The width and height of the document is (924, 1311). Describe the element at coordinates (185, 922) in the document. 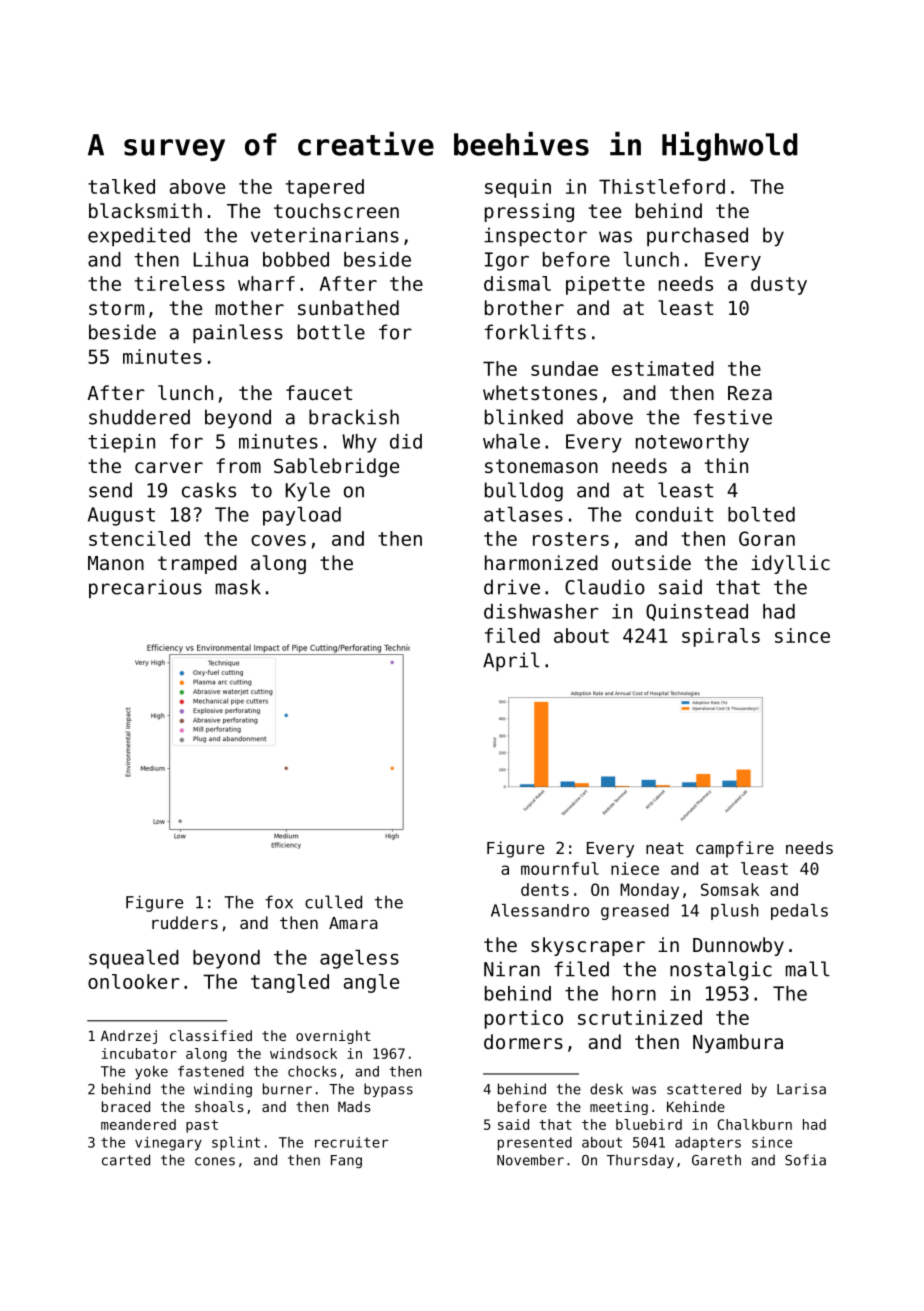

I see `rudders` at that location.
